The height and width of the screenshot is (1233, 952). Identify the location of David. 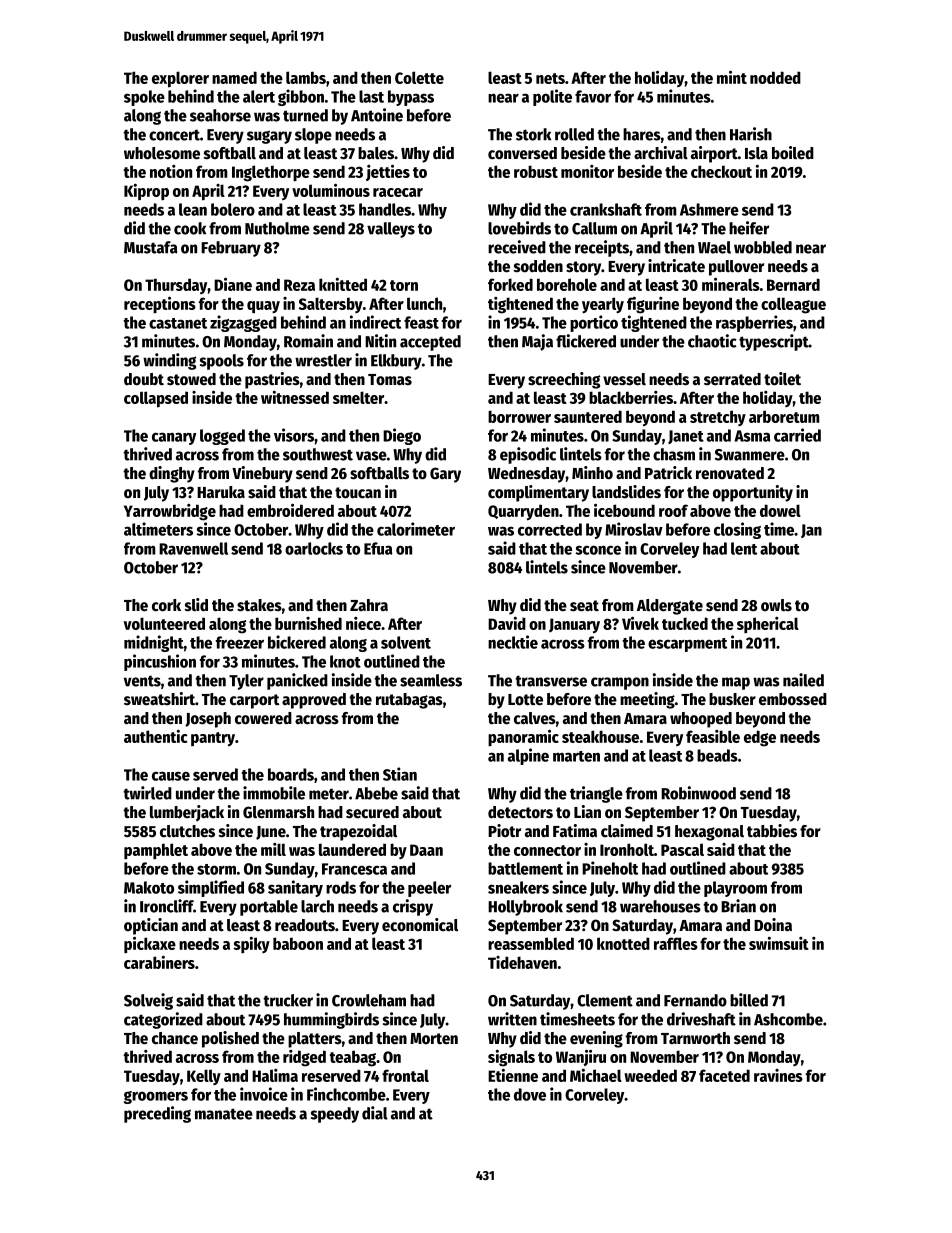
(507, 623).
